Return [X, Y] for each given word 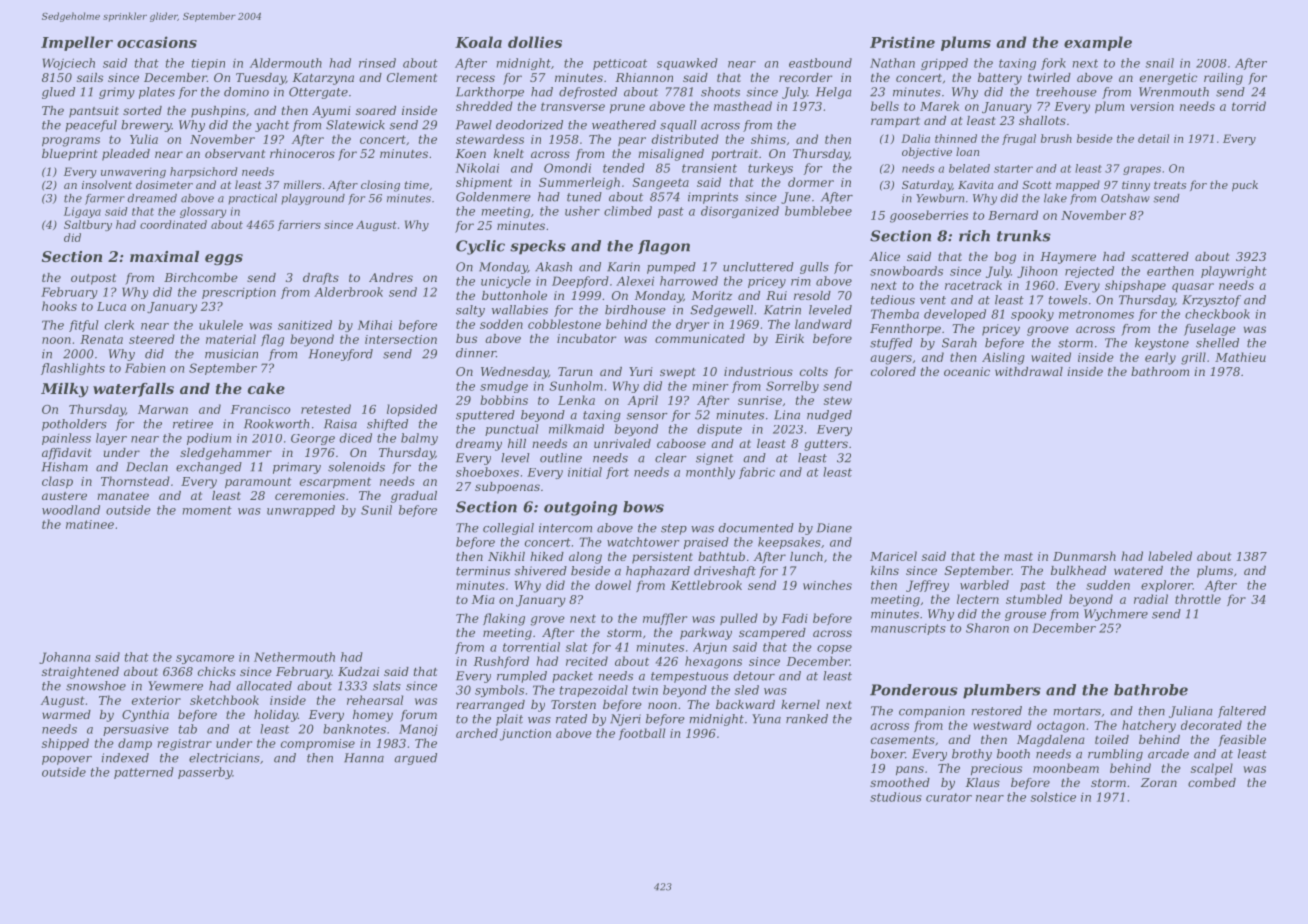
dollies [535, 42]
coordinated [173, 224]
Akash [553, 267]
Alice [884, 256]
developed [955, 315]
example [1098, 43]
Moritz [712, 295]
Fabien [145, 368]
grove [548, 621]
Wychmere [1116, 615]
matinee [90, 524]
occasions [157, 42]
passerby [205, 773]
